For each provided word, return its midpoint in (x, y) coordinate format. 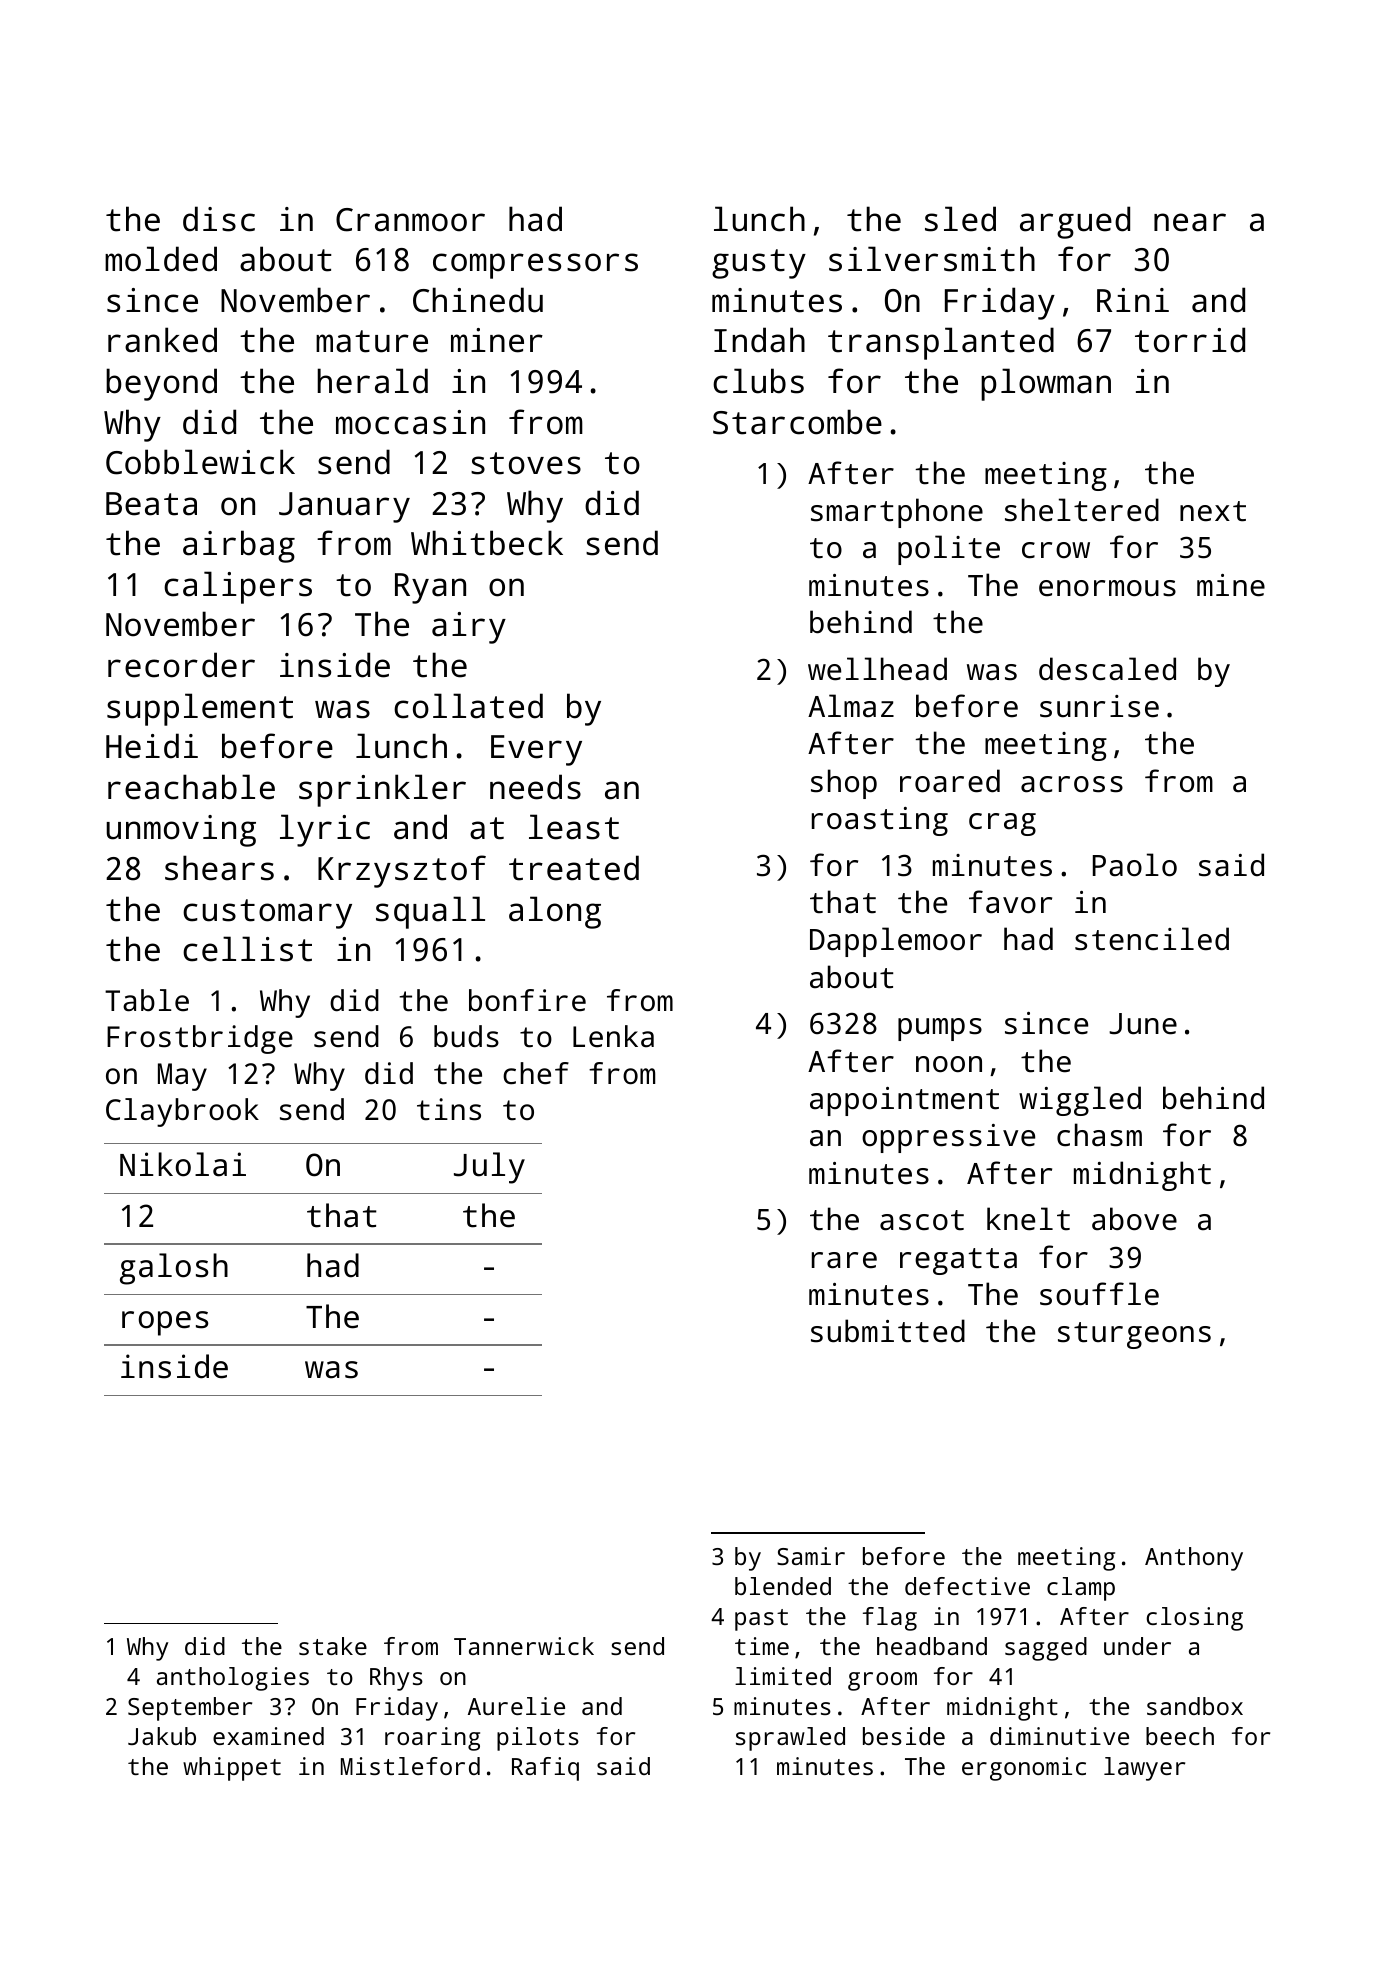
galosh (174, 1269)
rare (844, 1260)
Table (147, 1000)
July (489, 1168)
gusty (759, 264)
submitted (888, 1331)
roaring (432, 1739)
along (555, 912)
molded (161, 259)
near (1190, 222)
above (1134, 1219)
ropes (165, 1323)
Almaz (851, 706)
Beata (151, 504)
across (1072, 784)
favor (1010, 902)
